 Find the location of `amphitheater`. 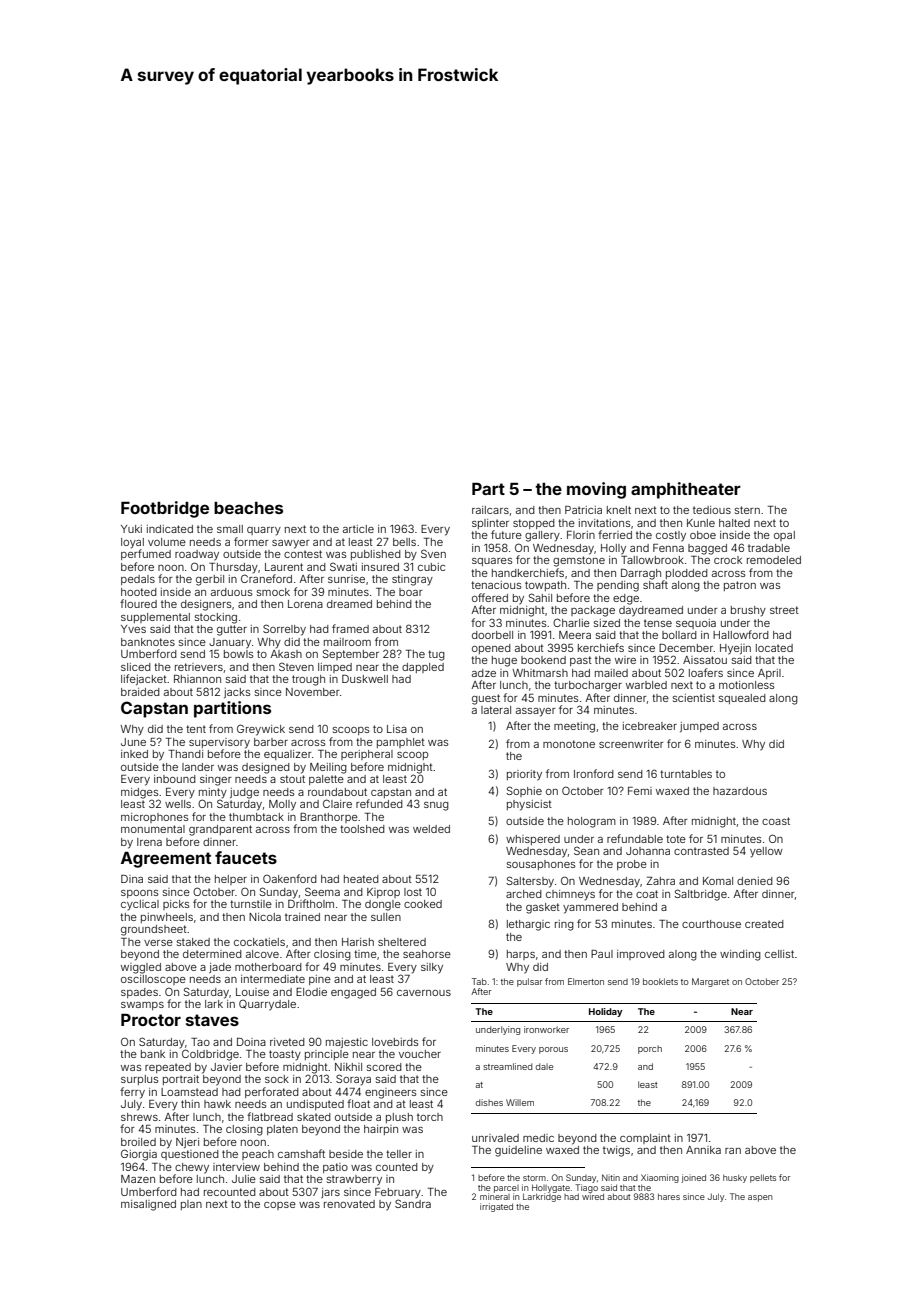

amphitheater is located at coordinates (686, 490).
